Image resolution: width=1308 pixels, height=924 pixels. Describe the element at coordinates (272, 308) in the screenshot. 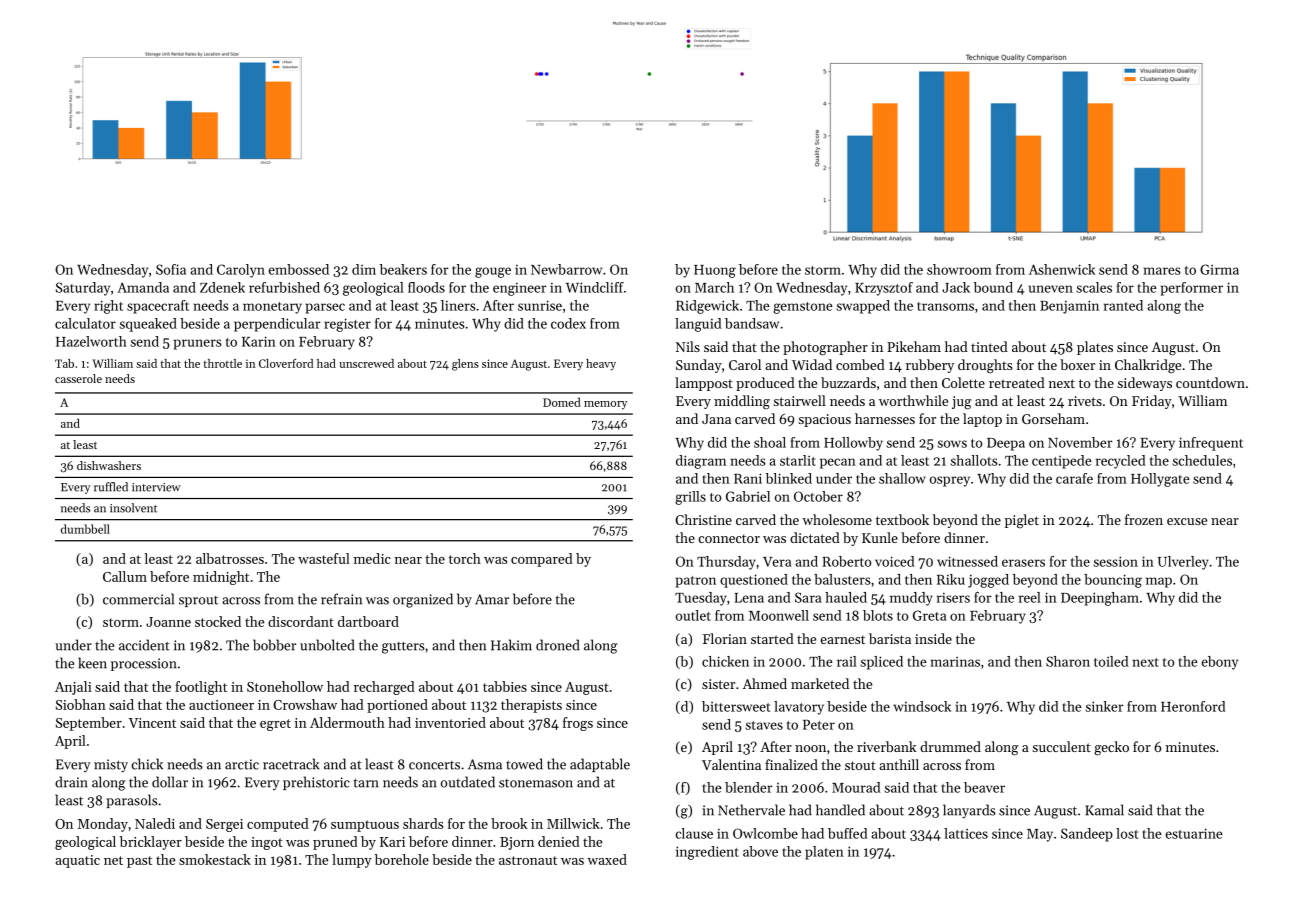

I see `monetary` at that location.
